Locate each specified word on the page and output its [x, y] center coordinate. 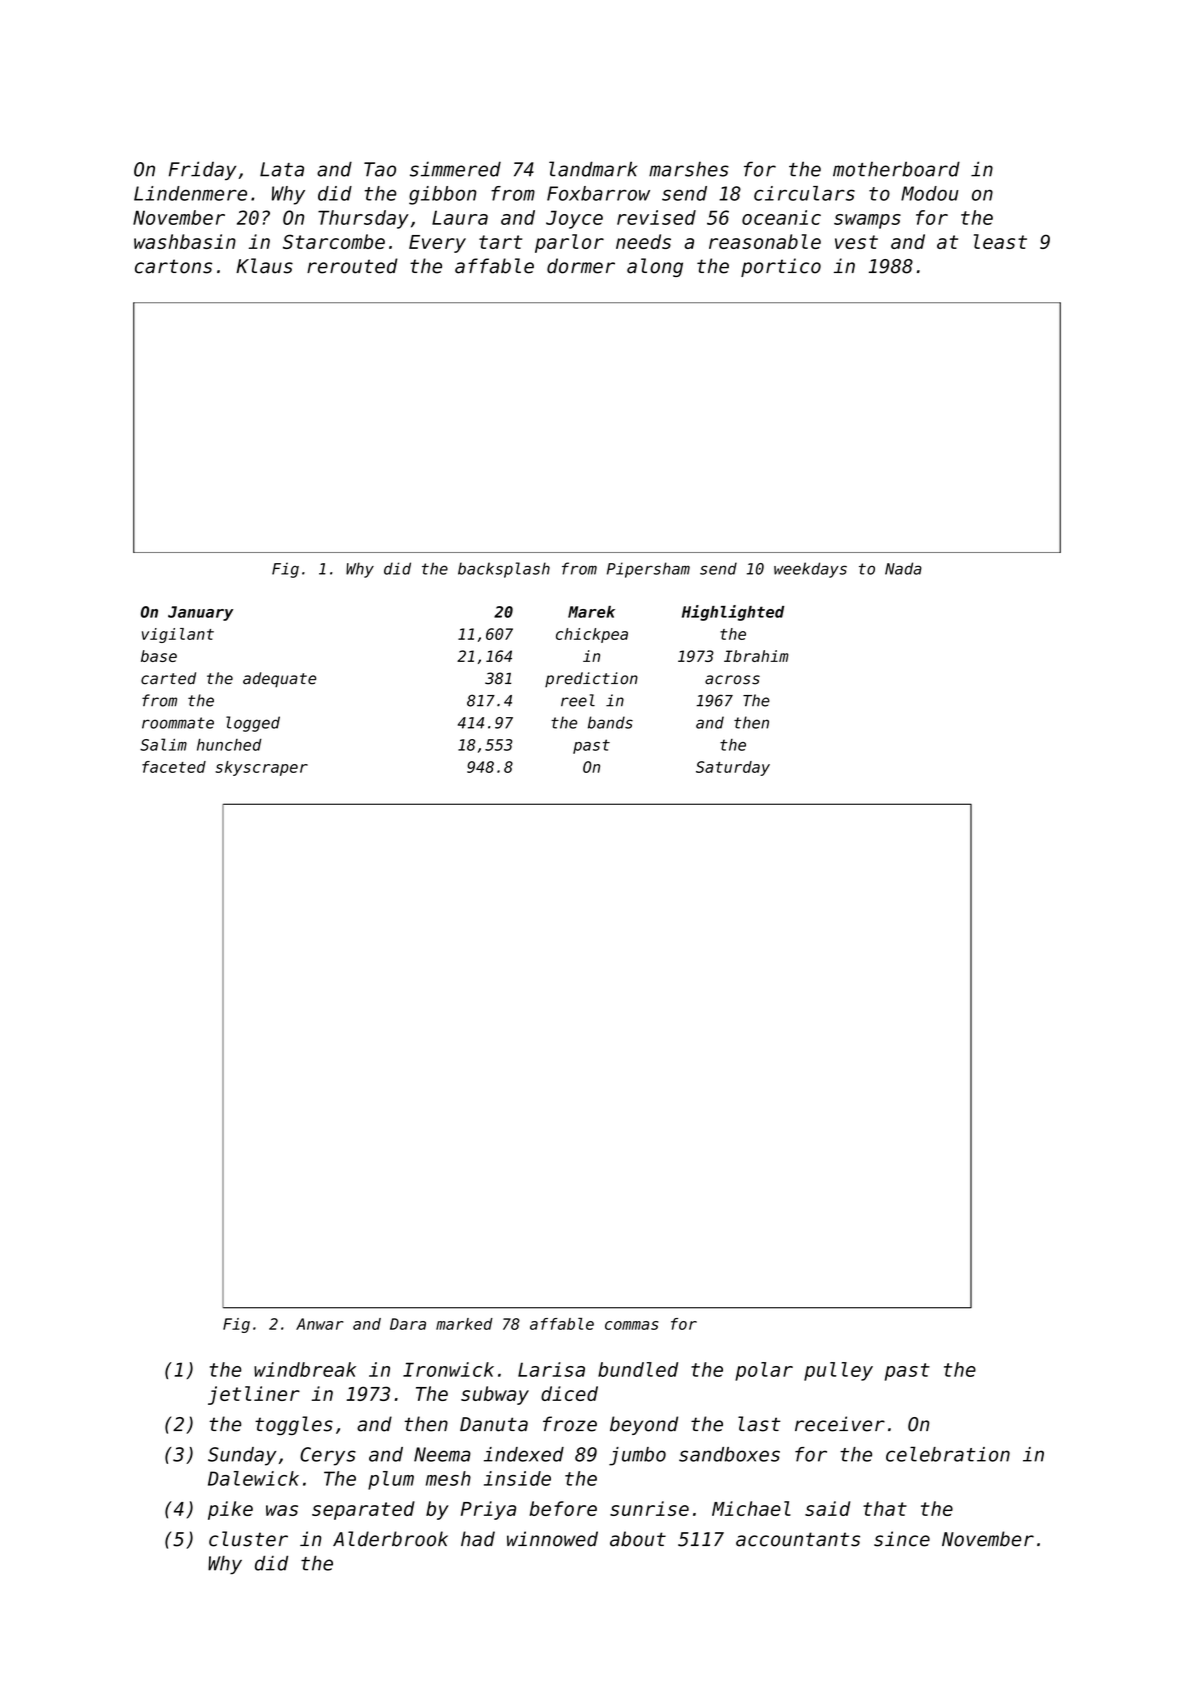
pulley [838, 1371]
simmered [455, 169]
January [200, 613]
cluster [248, 1539]
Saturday [733, 768]
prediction [591, 679]
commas [632, 1325]
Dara [408, 1324]
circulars [804, 193]
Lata [282, 169]
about [638, 1539]
